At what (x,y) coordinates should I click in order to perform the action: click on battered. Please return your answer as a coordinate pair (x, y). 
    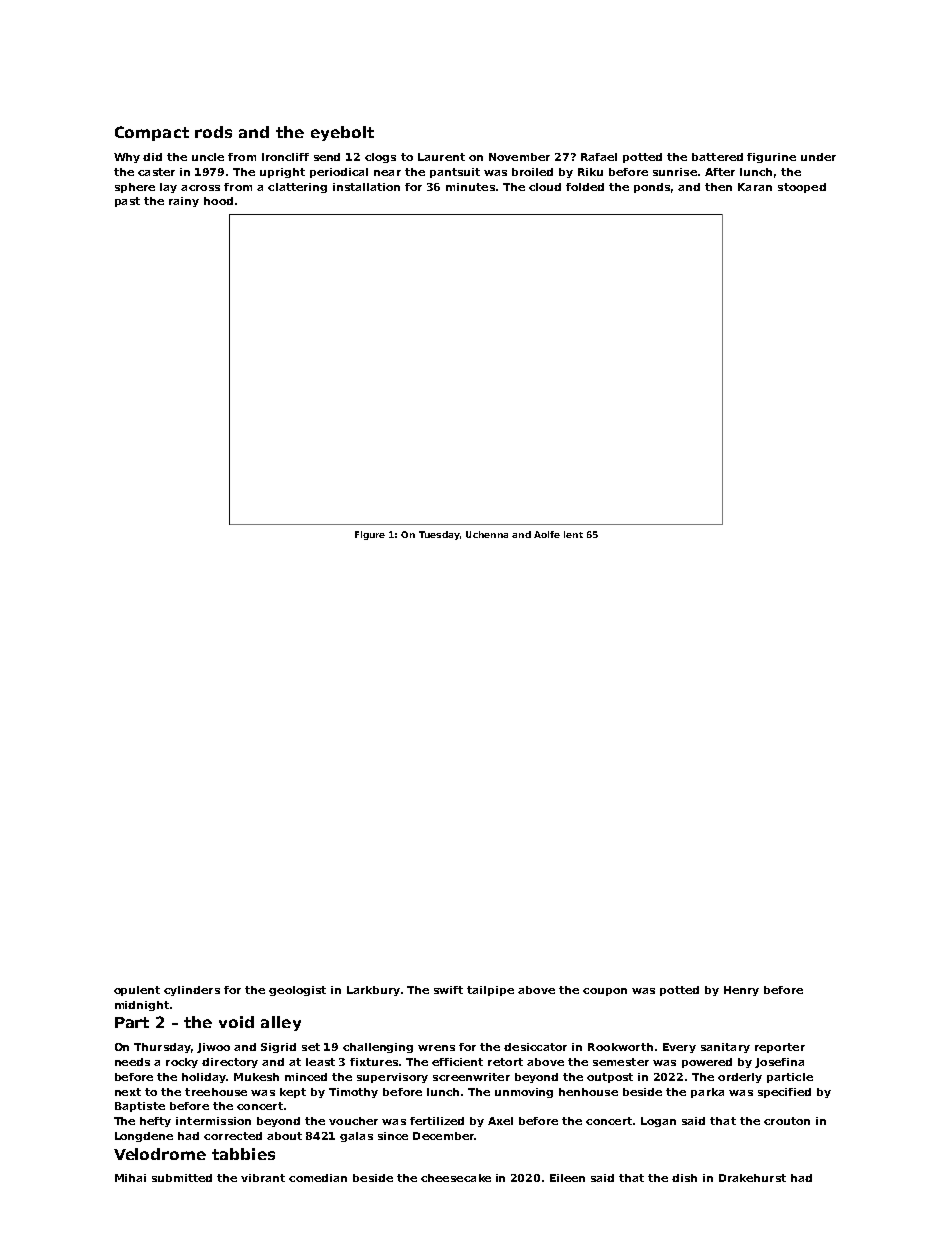
    Looking at the image, I should click on (717, 157).
